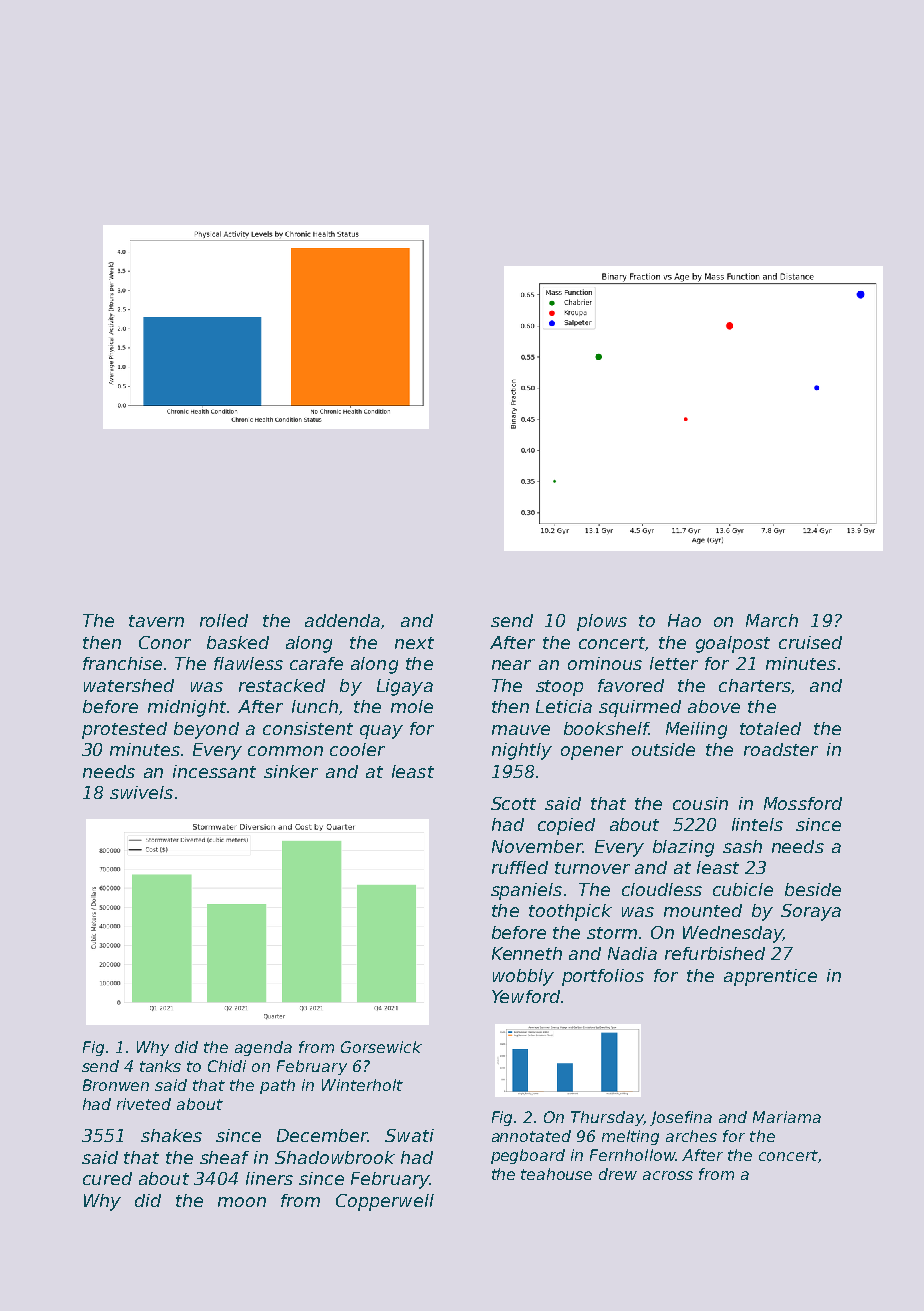  Describe the element at coordinates (631, 685) in the screenshot. I see `favored` at that location.
